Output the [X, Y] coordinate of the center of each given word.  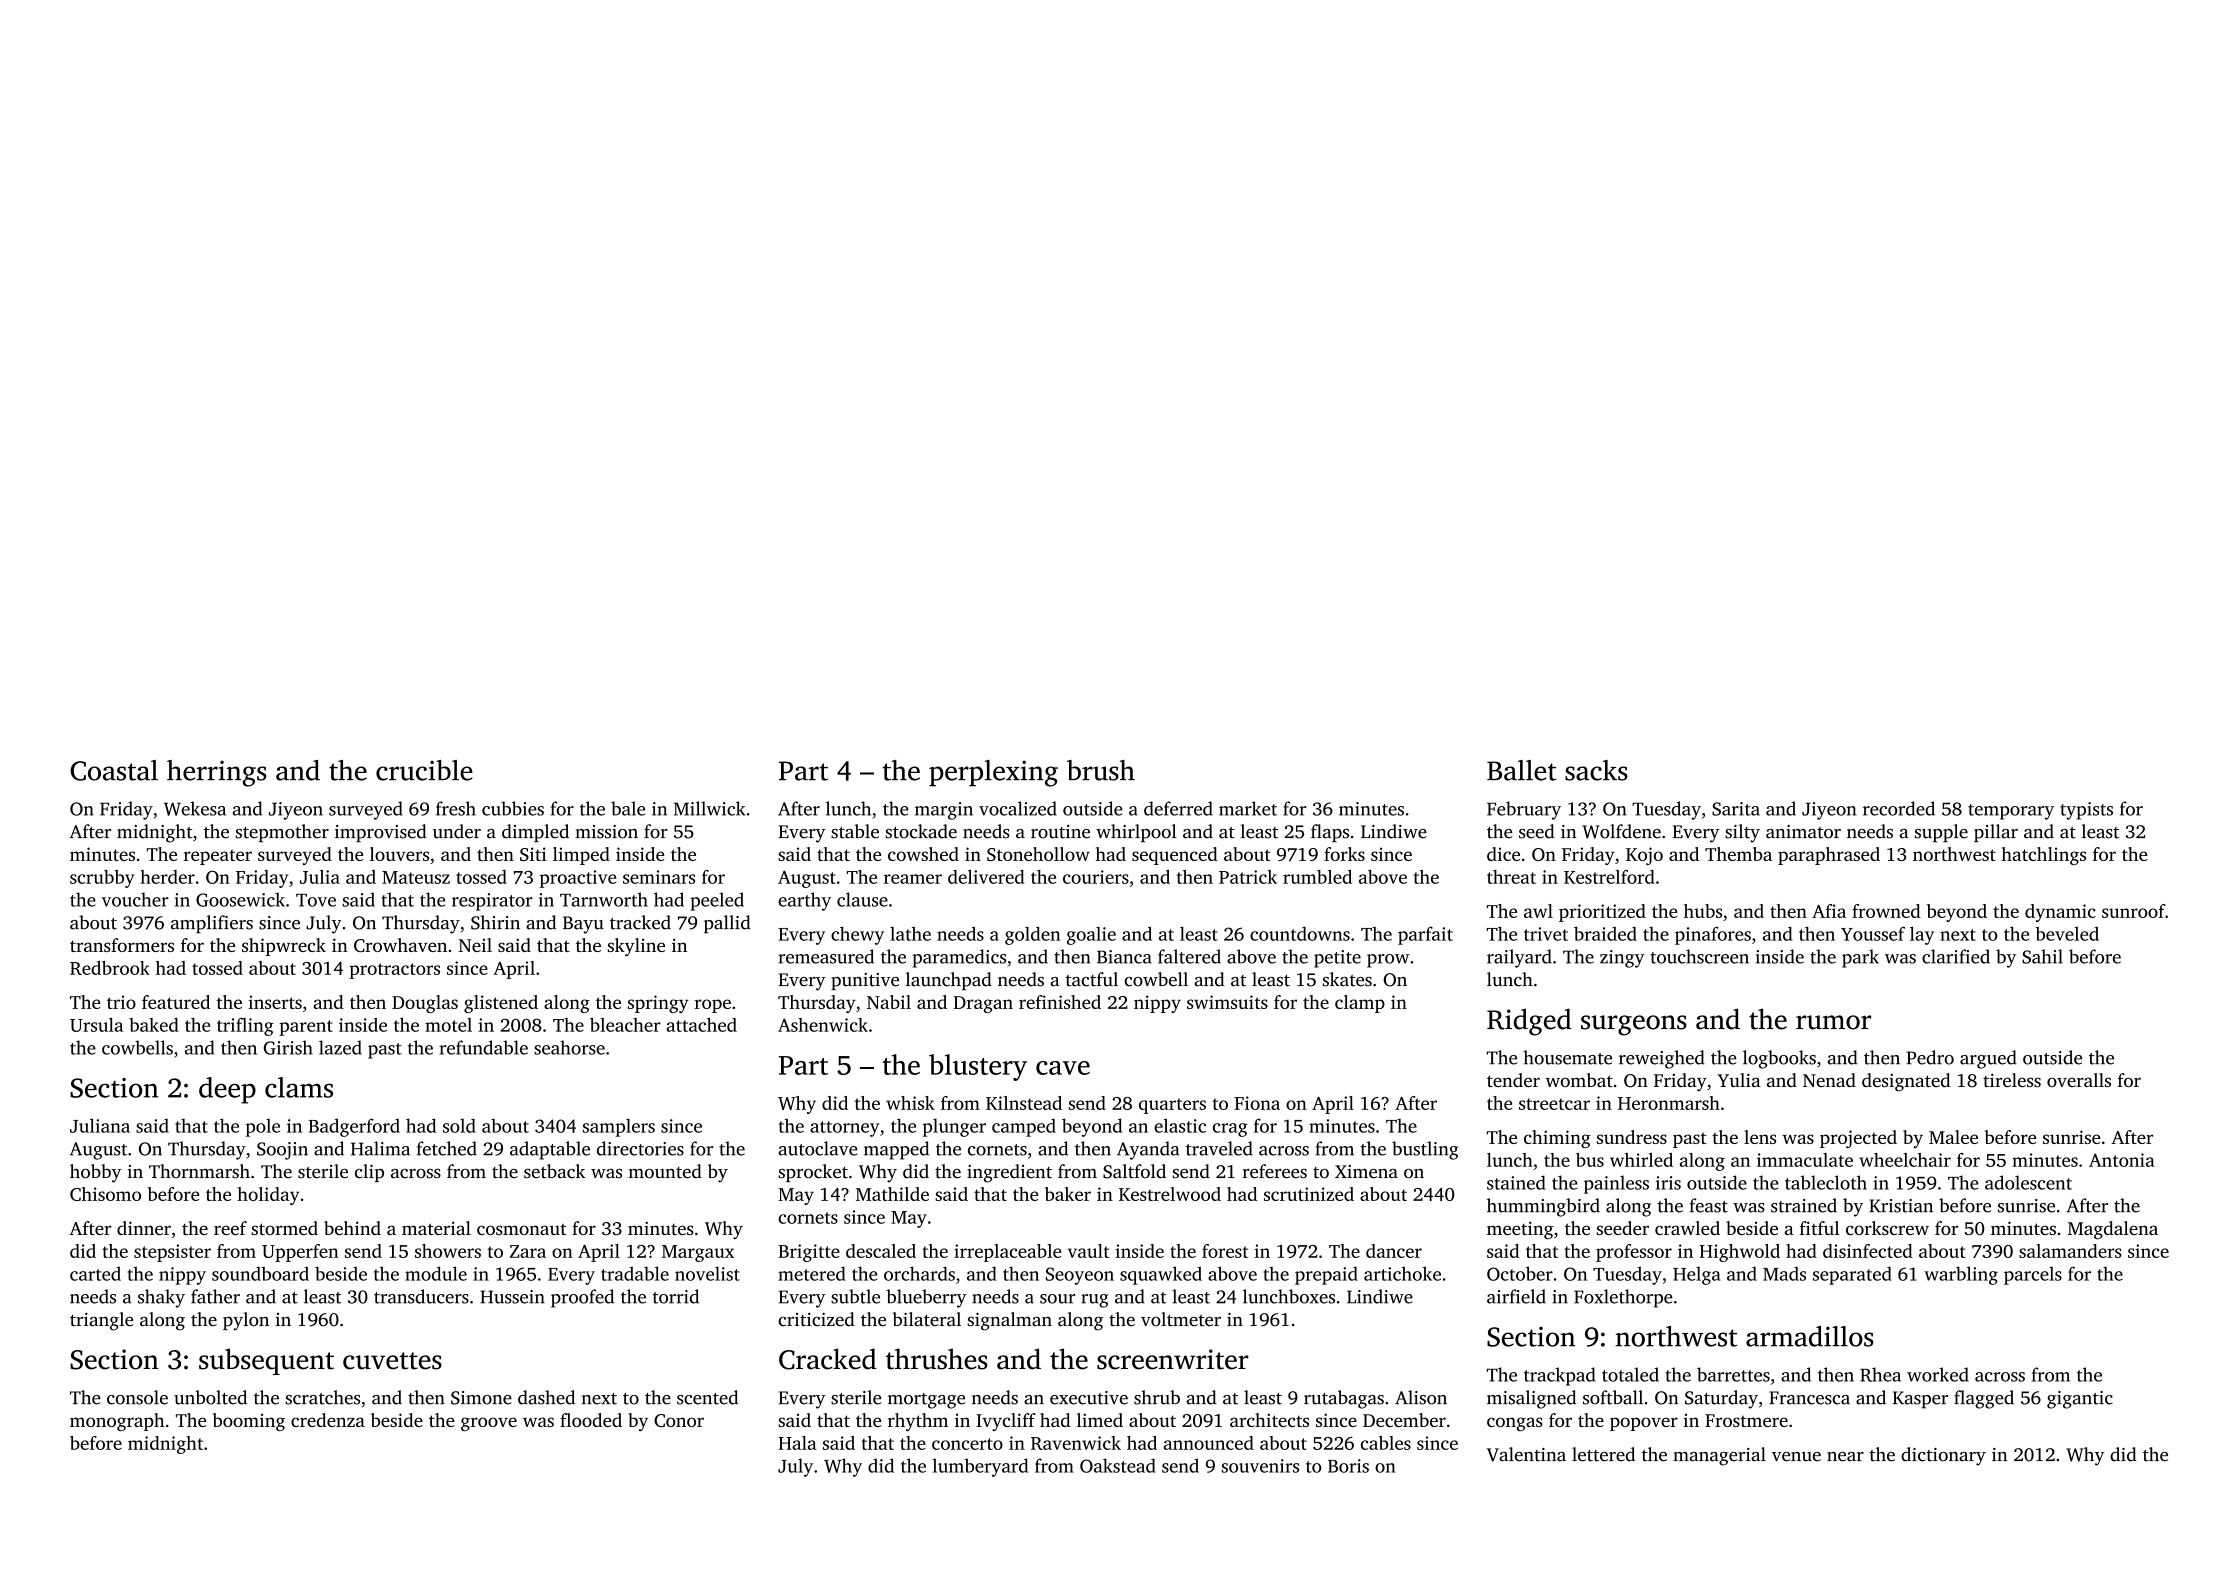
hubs [1703, 911]
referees [1274, 1171]
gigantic [2080, 1400]
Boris [1348, 1466]
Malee [1953, 1137]
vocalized [1018, 808]
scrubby [102, 879]
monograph [117, 1422]
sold [459, 1125]
